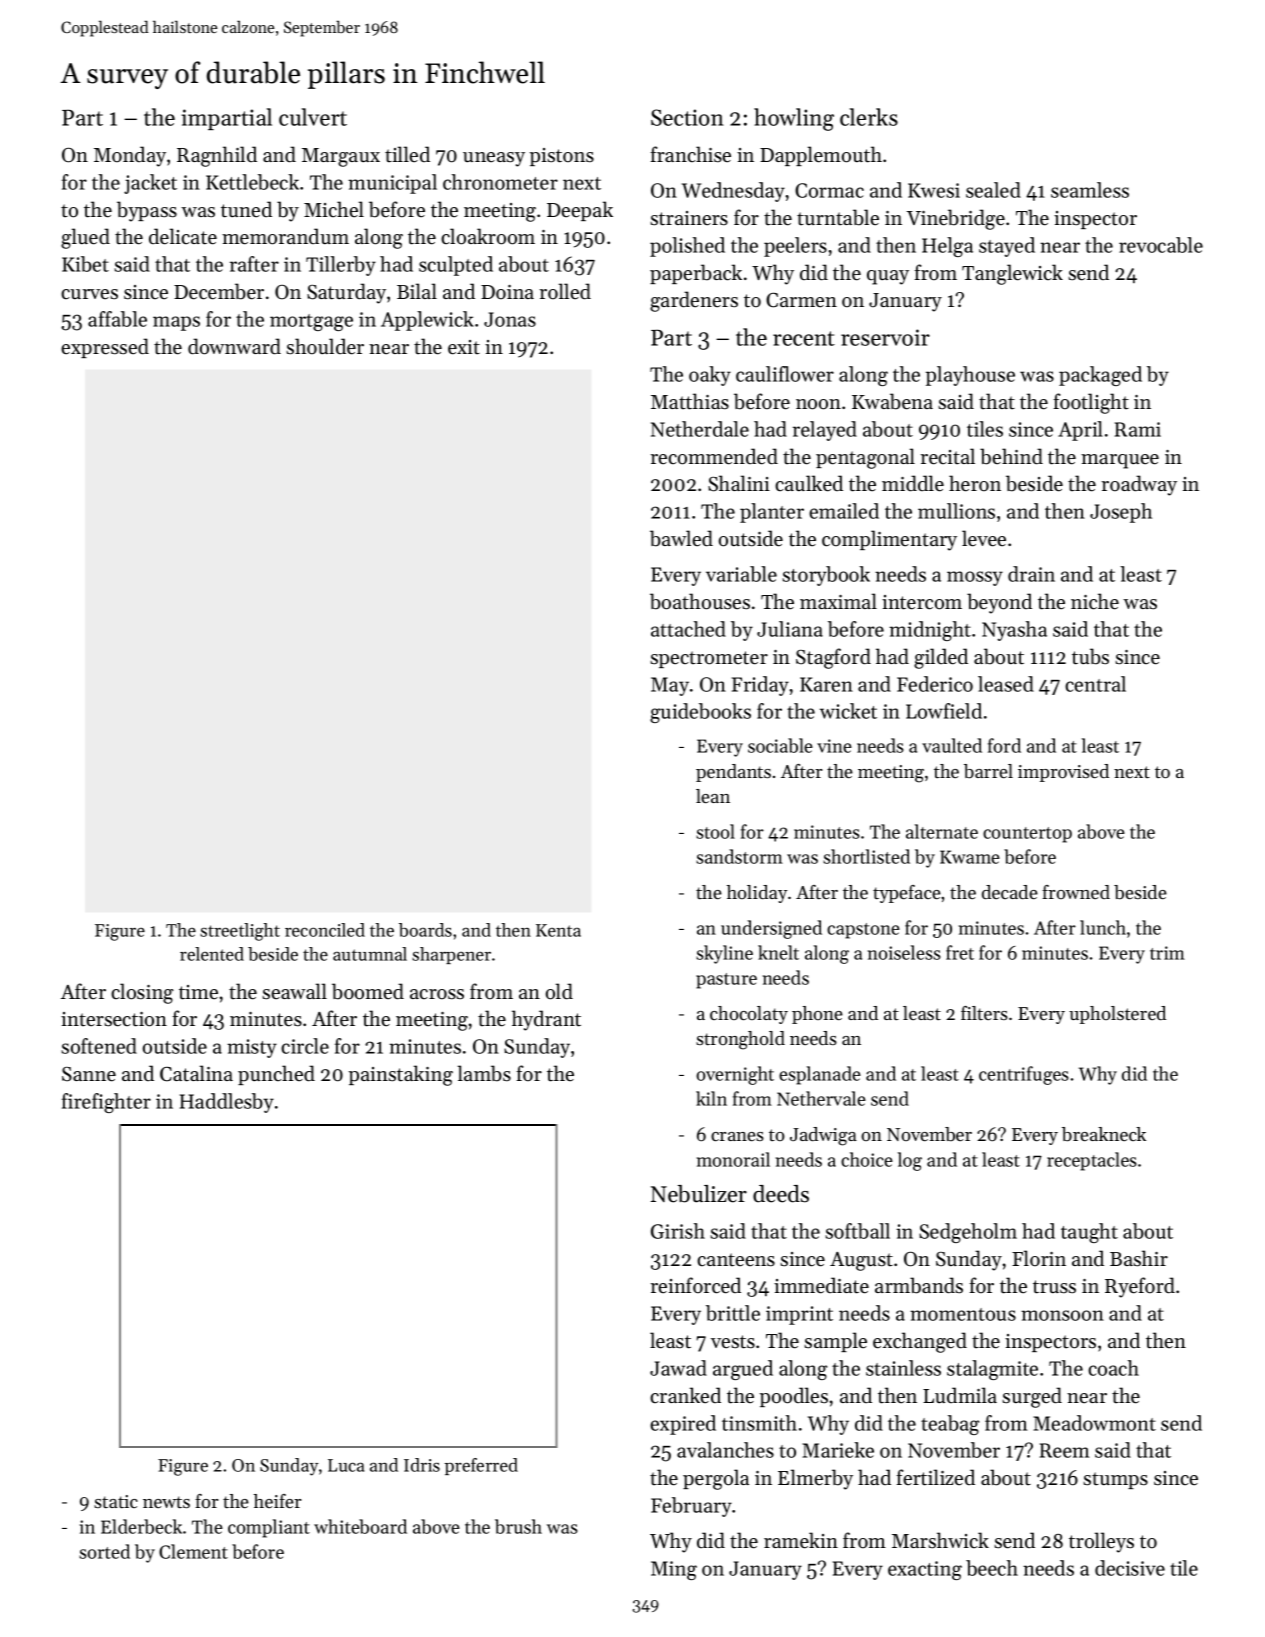  What do you see at coordinates (1113, 1368) in the document?
I see `coach` at bounding box center [1113, 1368].
